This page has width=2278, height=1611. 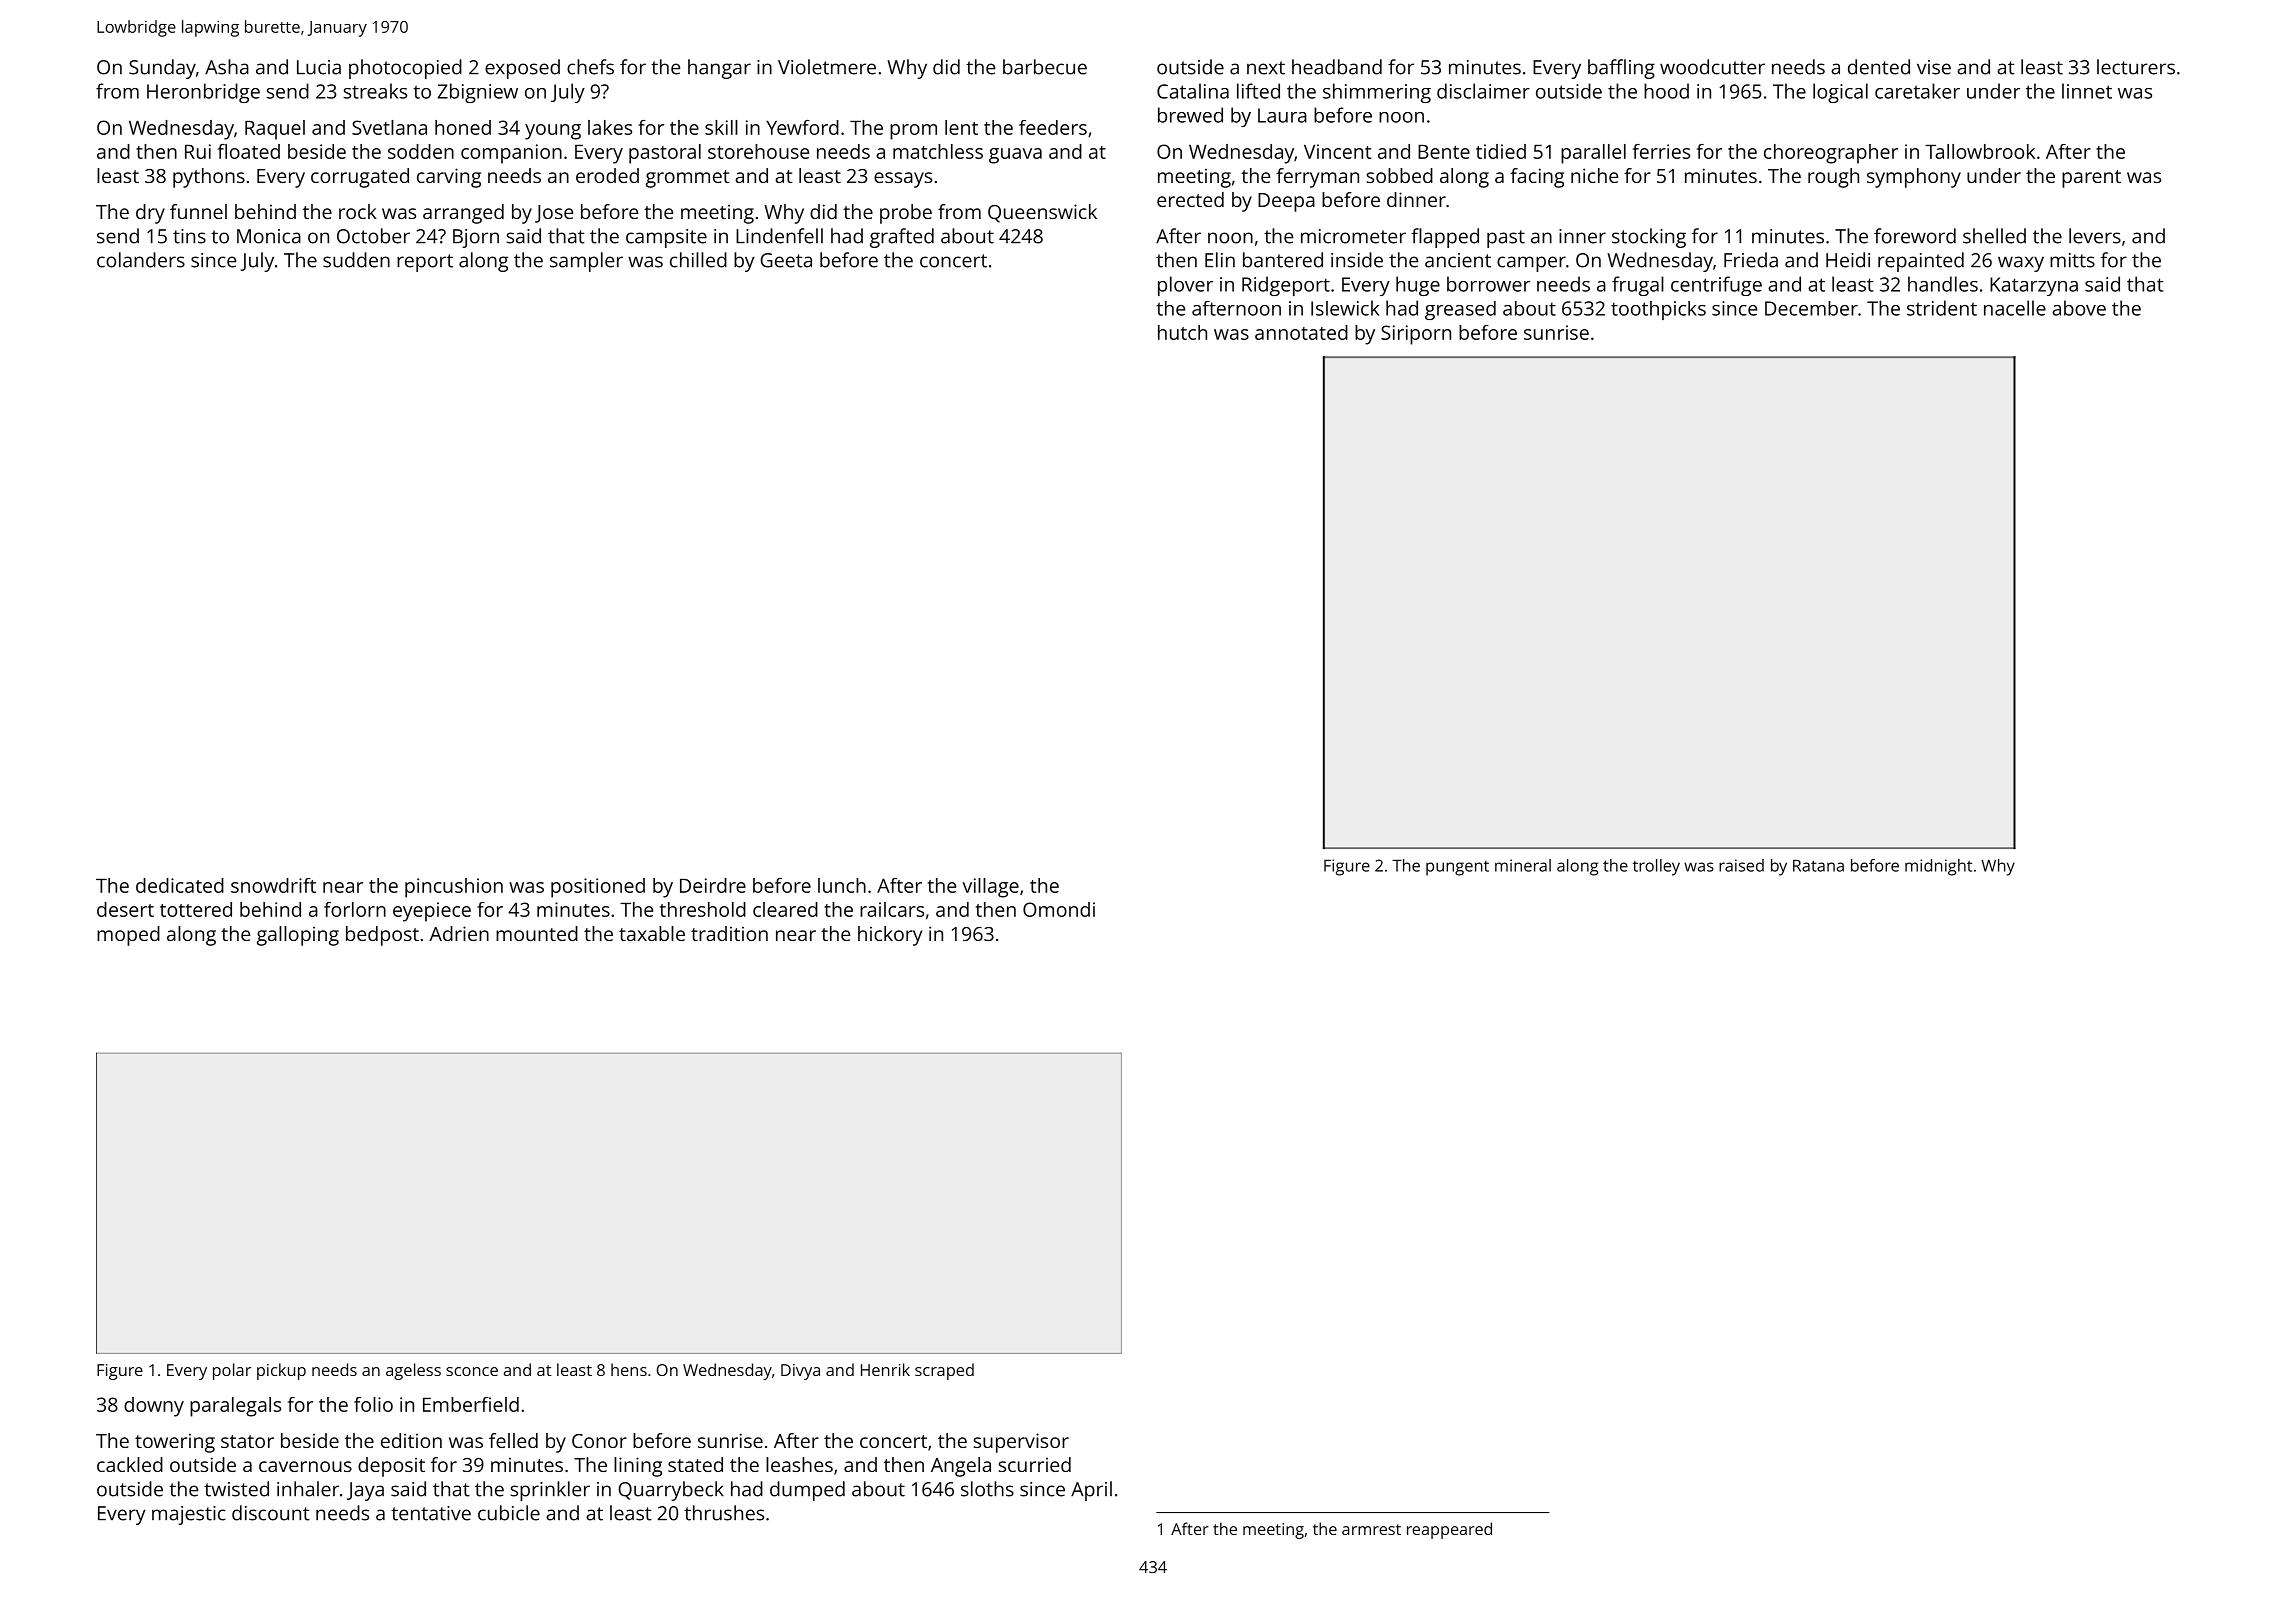 What do you see at coordinates (1942, 308) in the page?
I see `strident` at bounding box center [1942, 308].
